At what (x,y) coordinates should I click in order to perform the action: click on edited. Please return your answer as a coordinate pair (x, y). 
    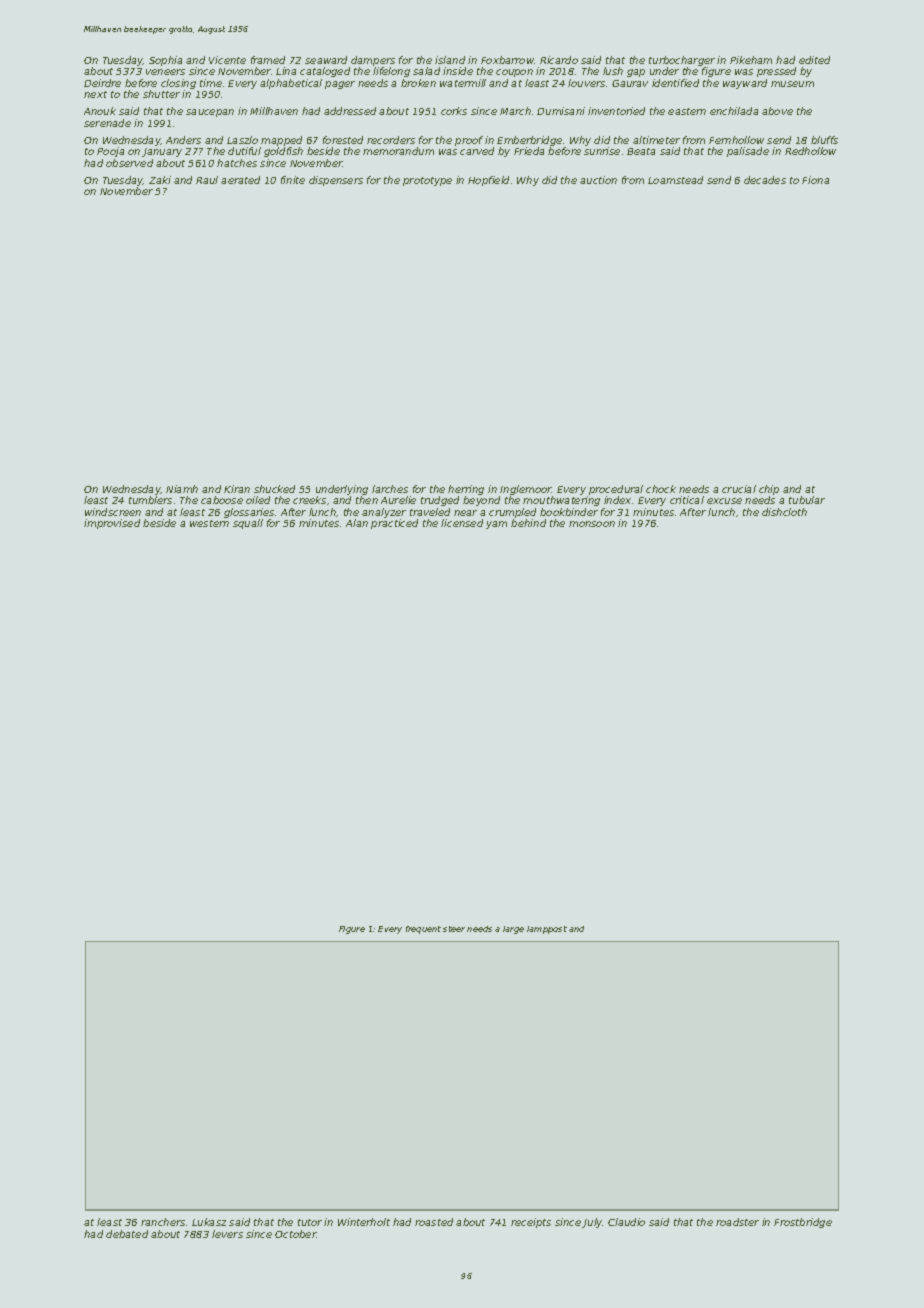
    Looking at the image, I should click on (814, 60).
